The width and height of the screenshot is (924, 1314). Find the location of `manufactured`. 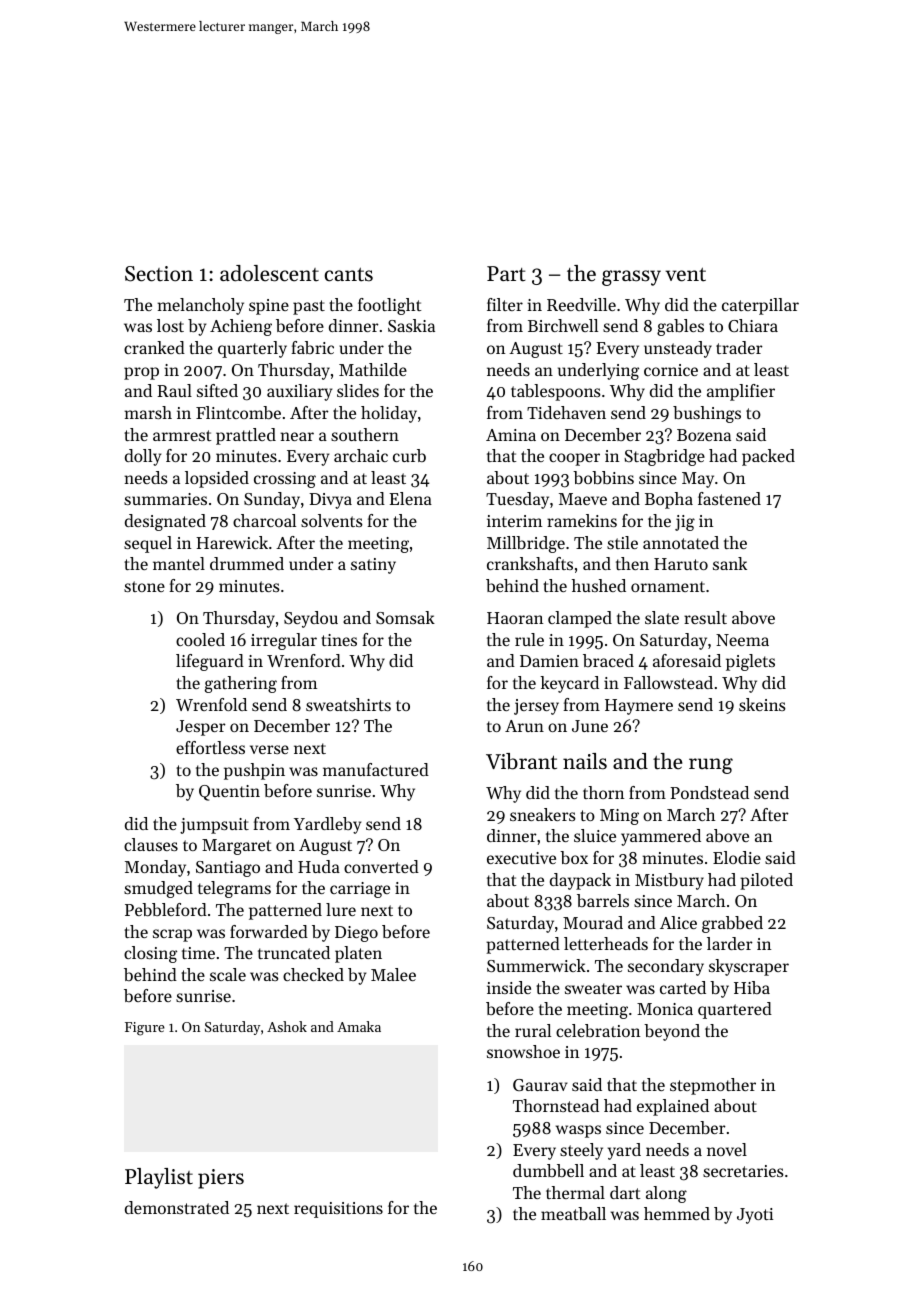

manufactured is located at coordinates (376, 769).
